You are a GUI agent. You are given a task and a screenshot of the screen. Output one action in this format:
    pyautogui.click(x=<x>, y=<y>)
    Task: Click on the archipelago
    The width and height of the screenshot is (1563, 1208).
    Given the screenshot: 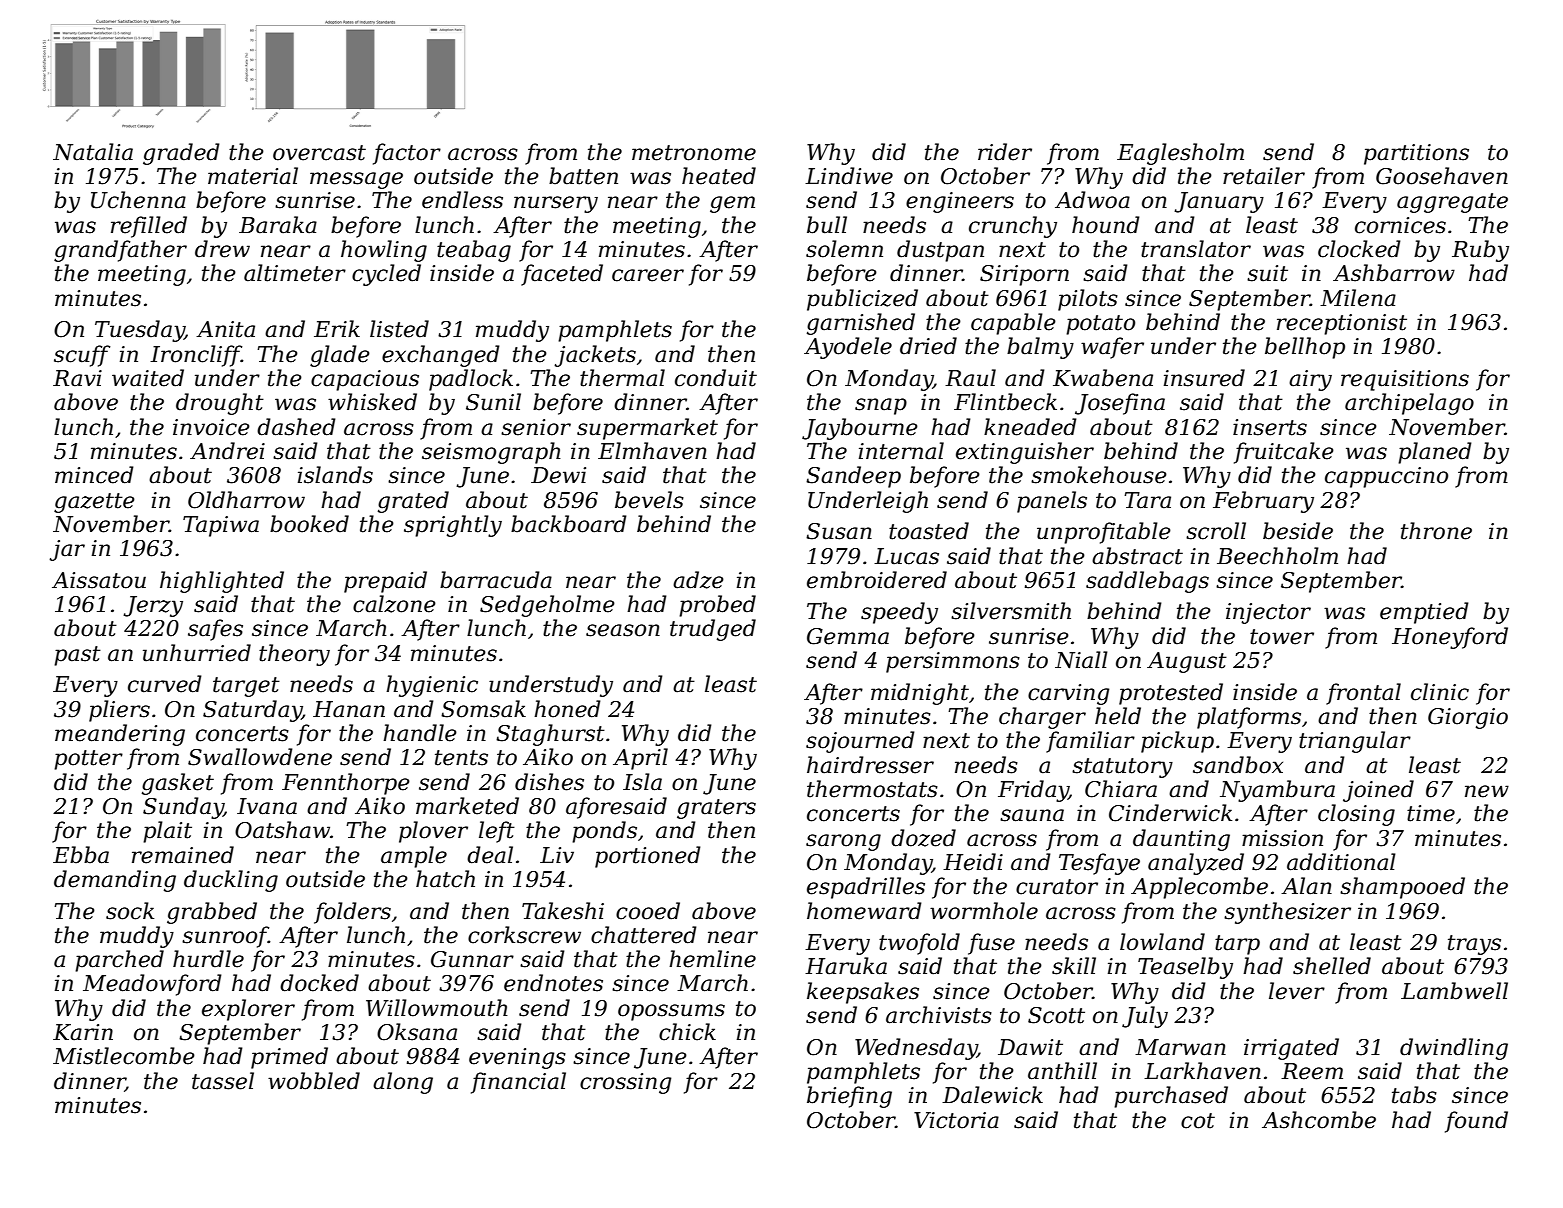 What is the action you would take?
    pyautogui.click(x=1409, y=404)
